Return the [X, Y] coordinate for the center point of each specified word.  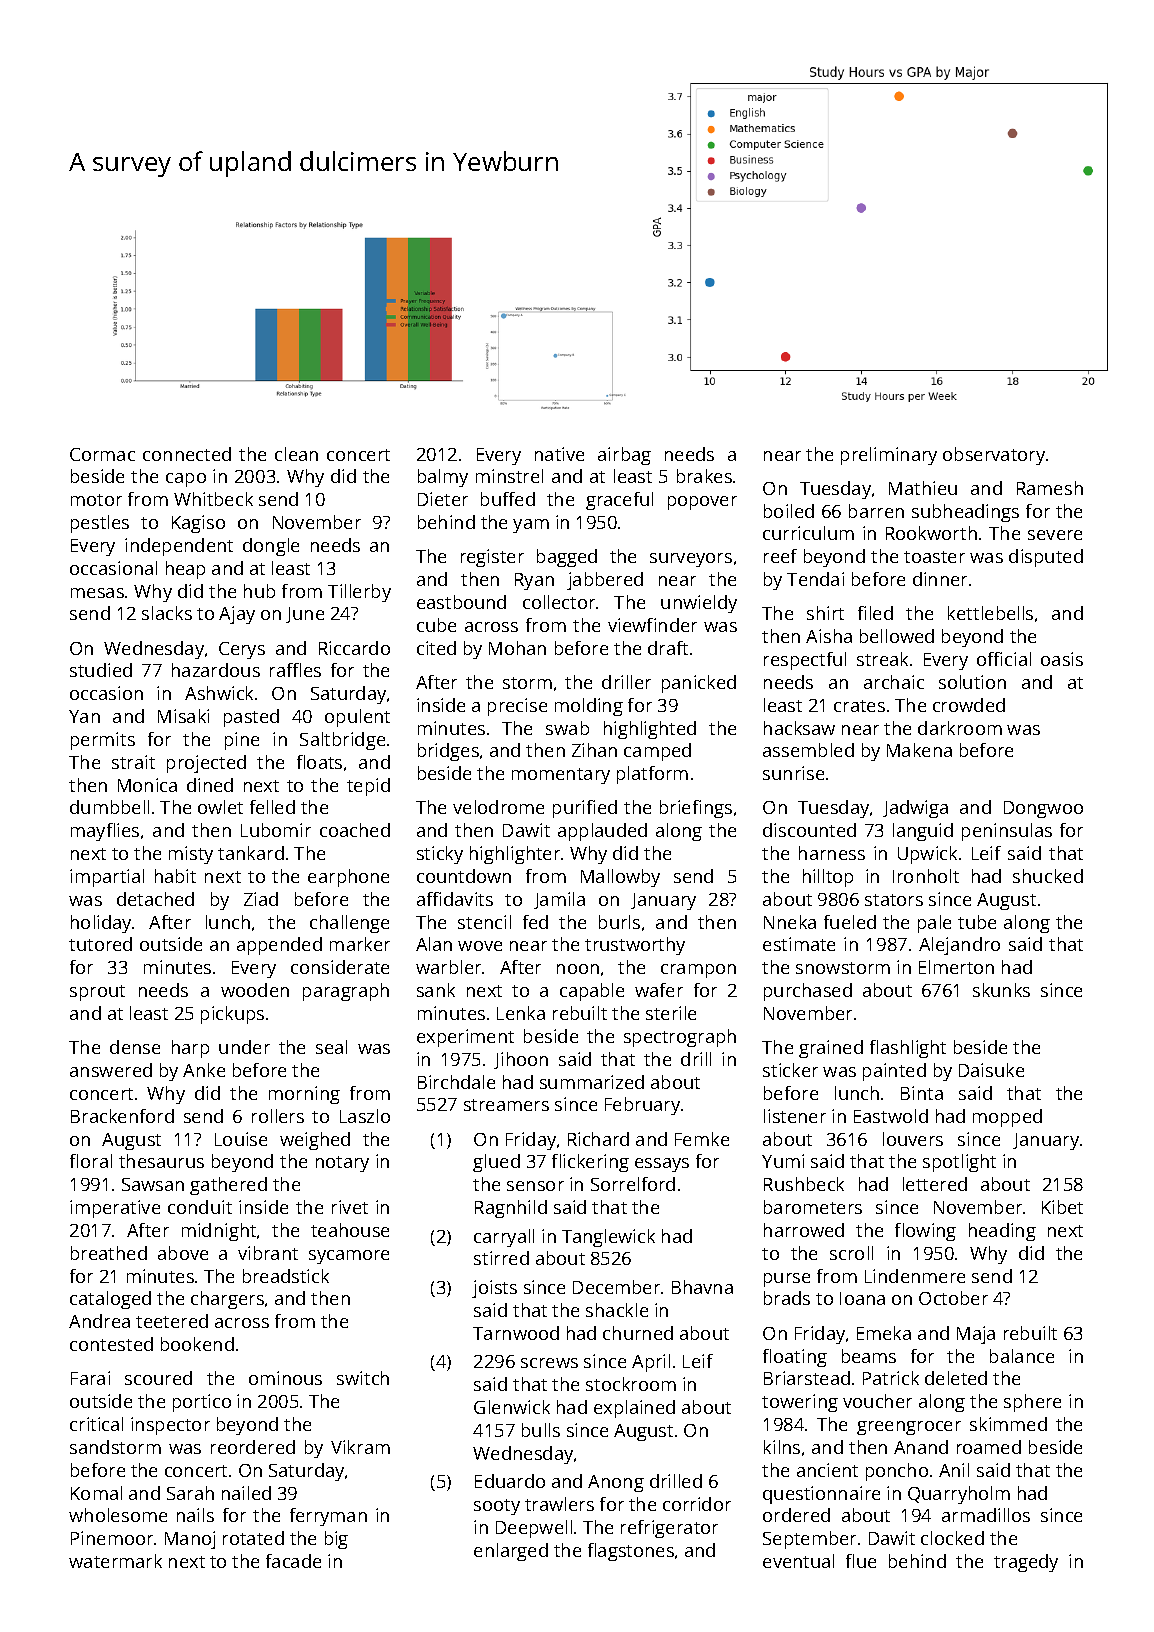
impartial [107, 878]
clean [296, 454]
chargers [227, 1300]
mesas [97, 593]
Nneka [790, 922]
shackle [617, 1310]
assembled [808, 750]
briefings [696, 809]
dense [135, 1047]
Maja [976, 1335]
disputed [1046, 558]
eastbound [461, 602]
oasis [1062, 659]
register [492, 558]
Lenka [521, 1013]
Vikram [360, 1447]
